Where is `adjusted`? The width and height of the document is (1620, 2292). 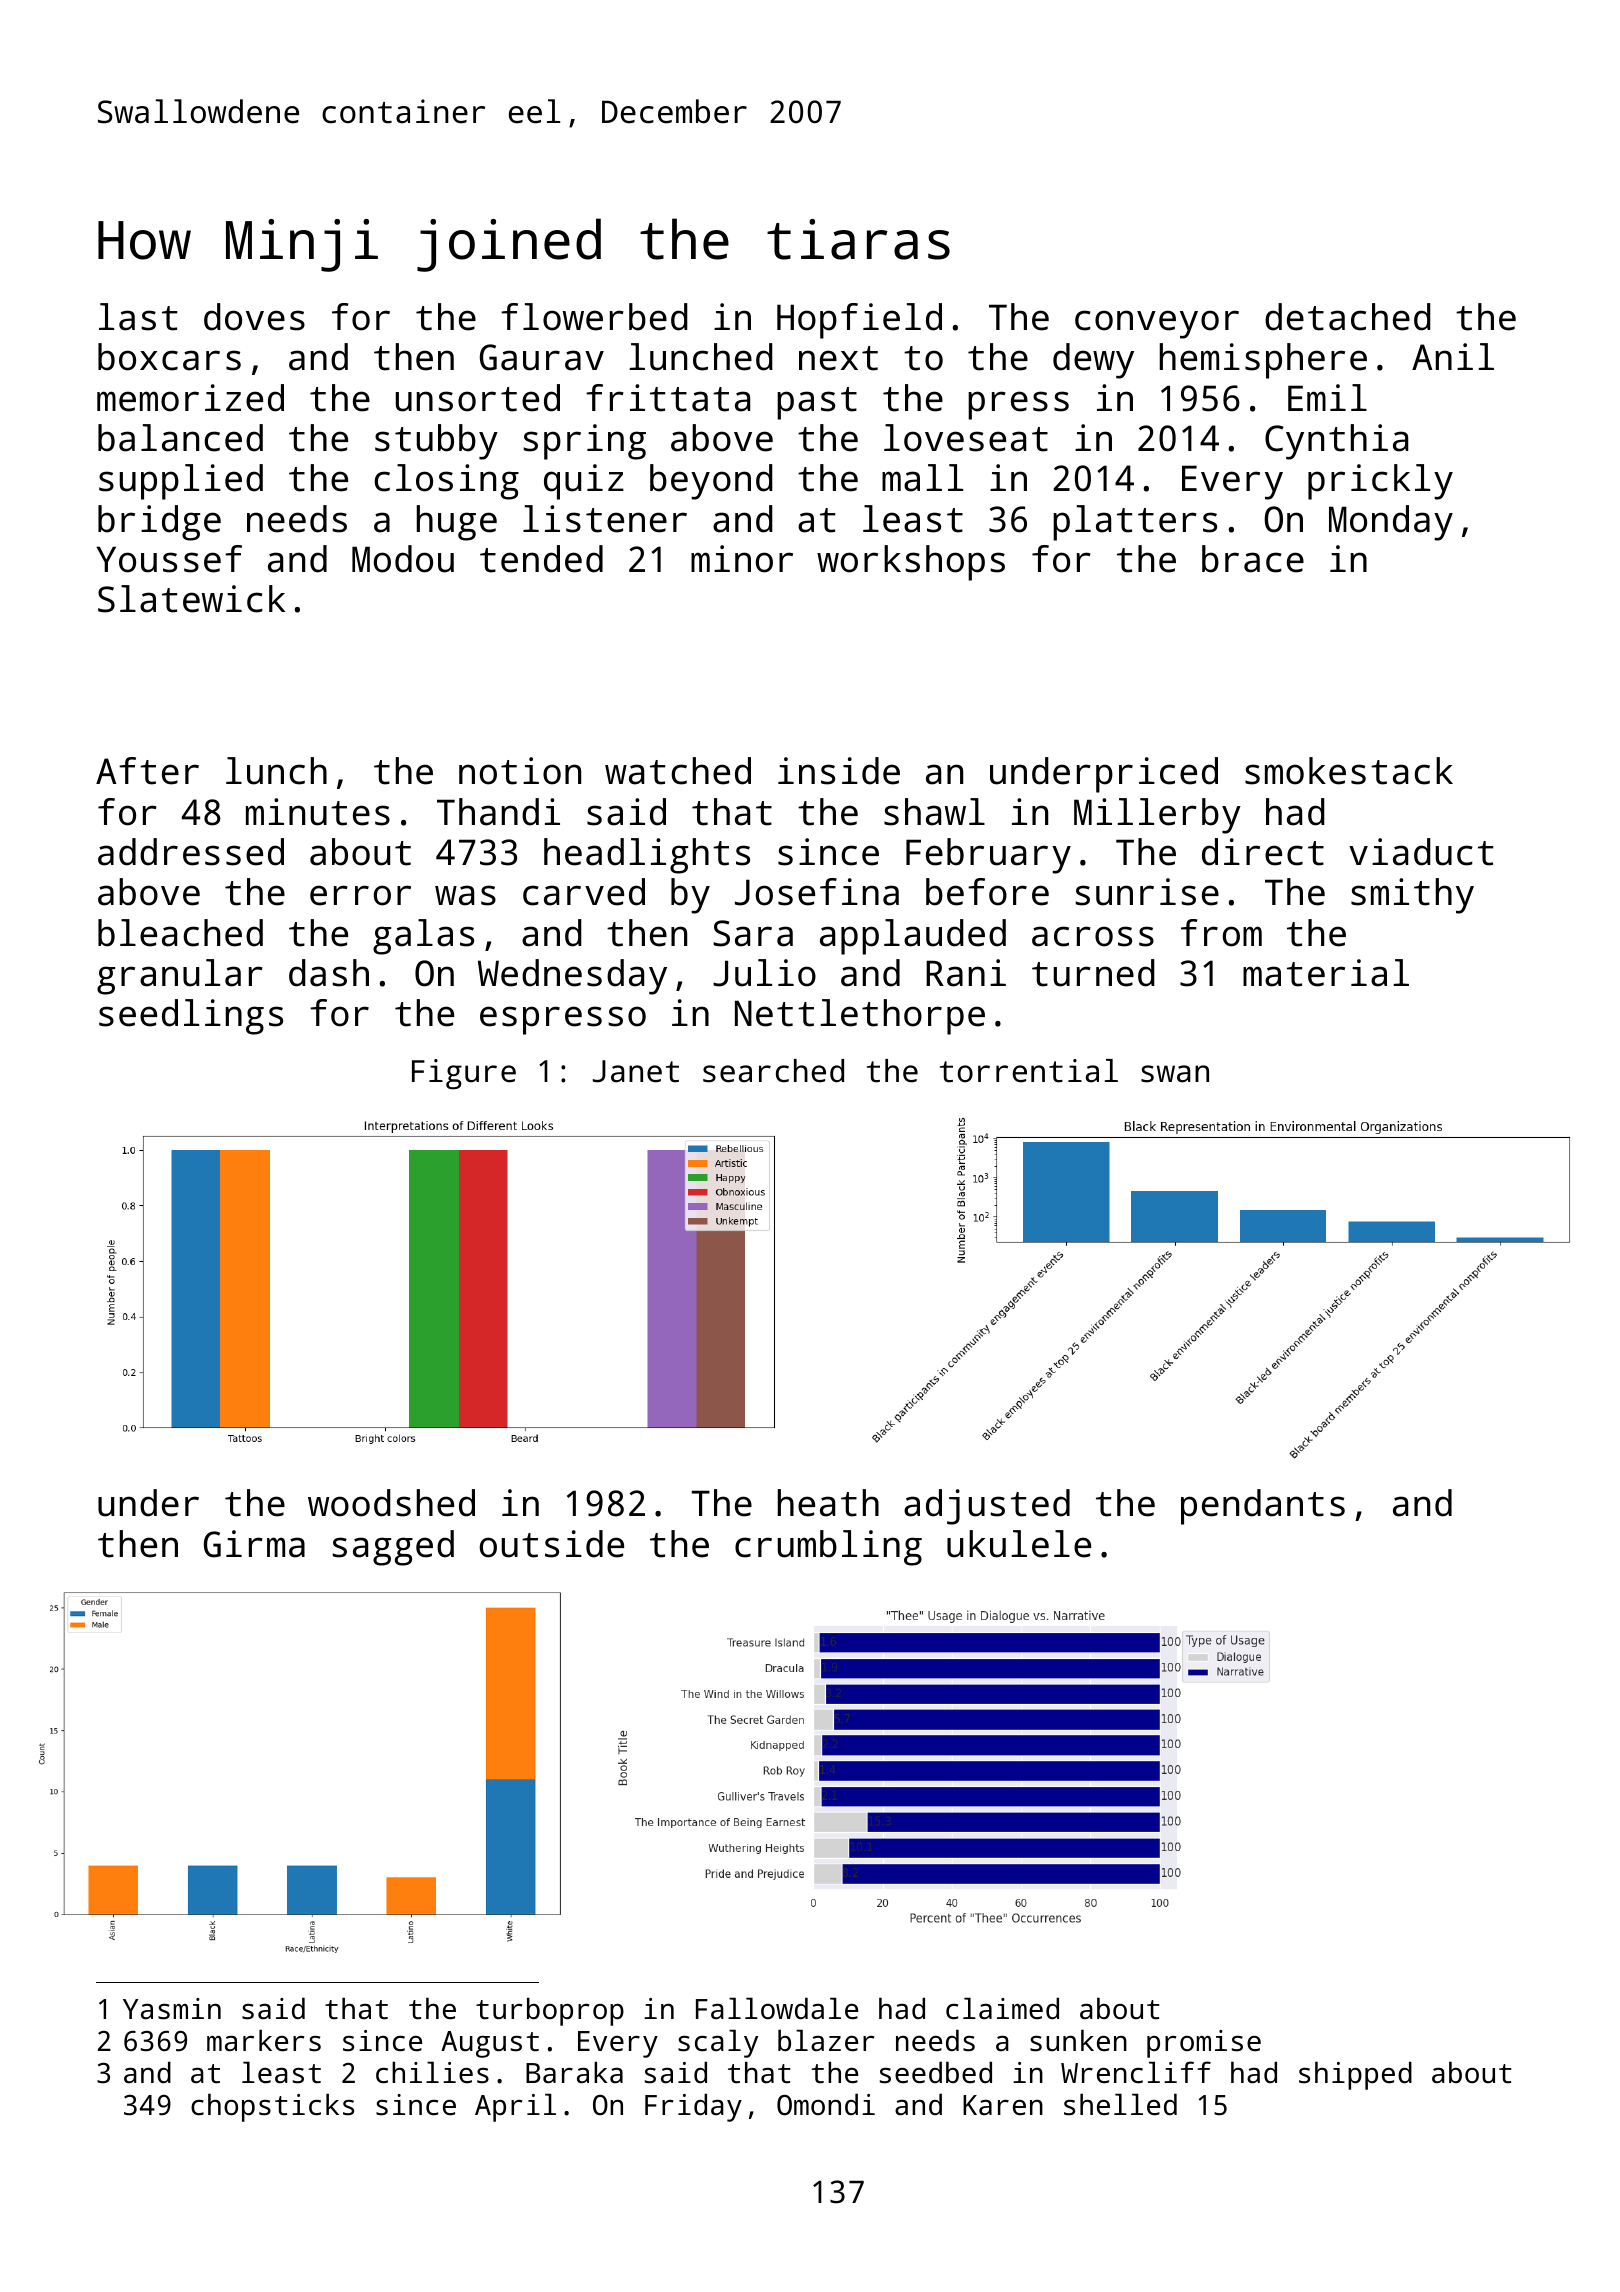
adjusted is located at coordinates (987, 1507).
